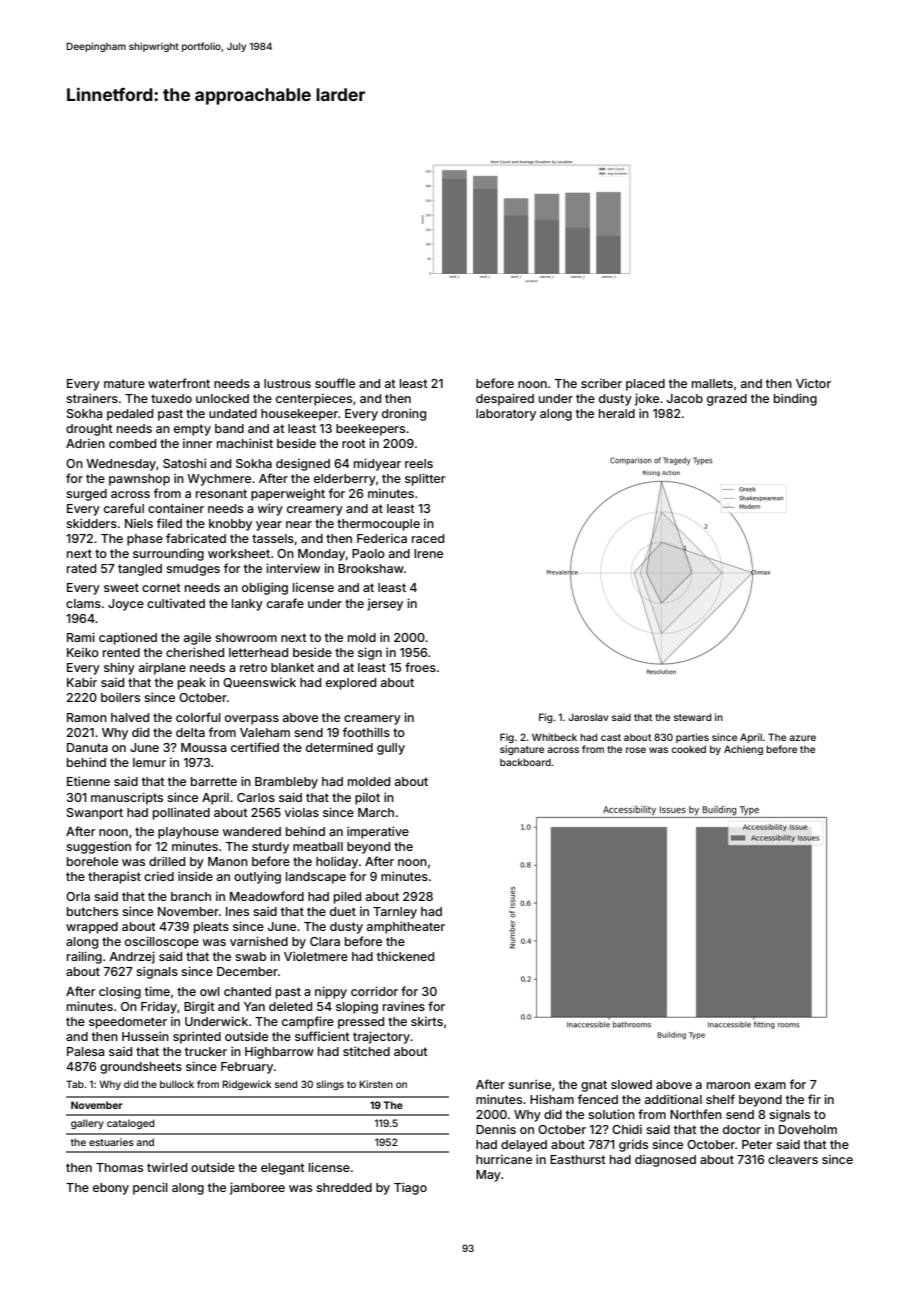  What do you see at coordinates (270, 509) in the screenshot?
I see `wiry` at bounding box center [270, 509].
